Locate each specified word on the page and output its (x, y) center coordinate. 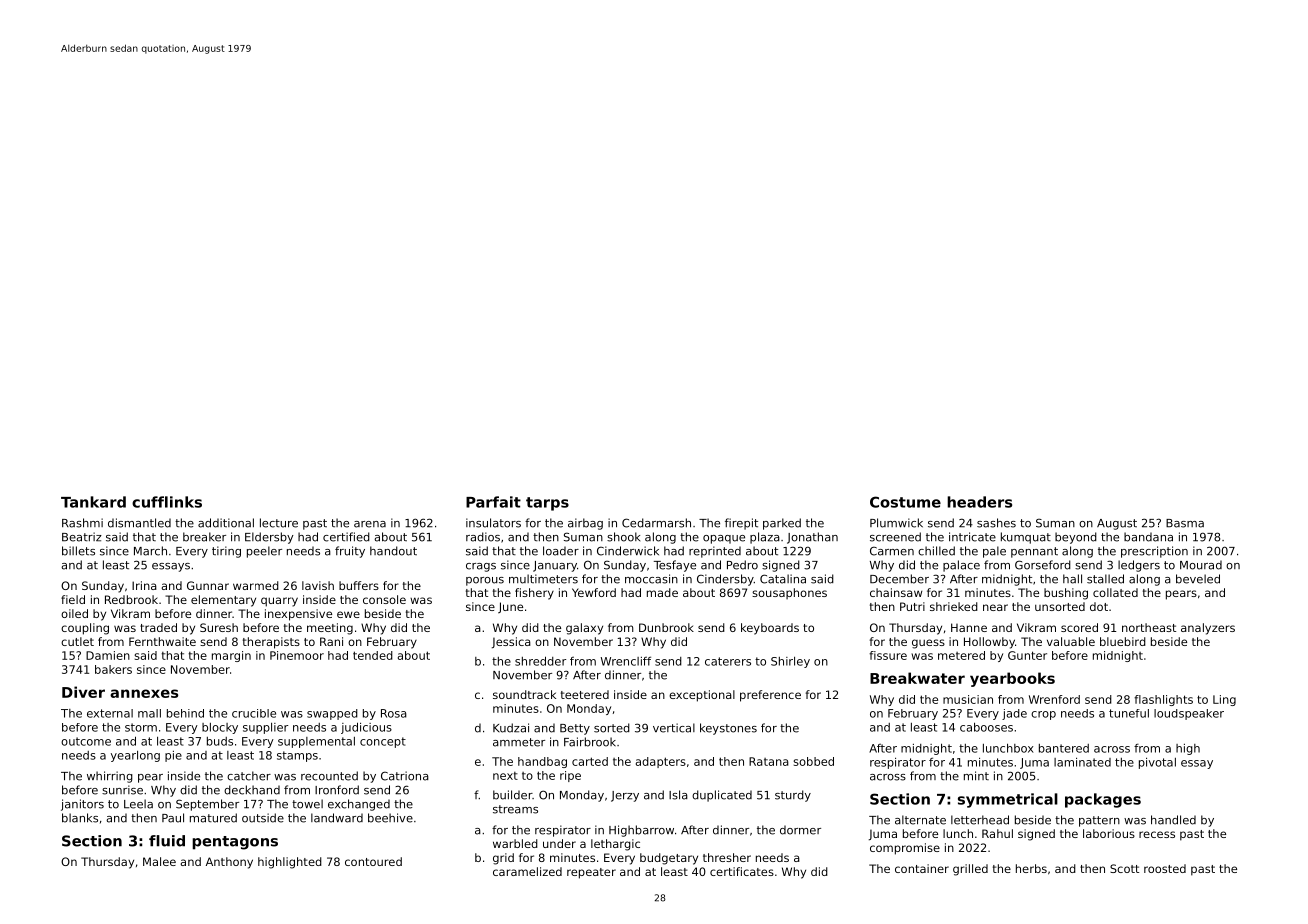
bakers (113, 669)
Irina (144, 585)
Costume (905, 502)
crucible (254, 713)
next (505, 776)
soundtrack (524, 694)
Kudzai (511, 728)
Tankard (93, 502)
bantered (1064, 748)
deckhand (252, 790)
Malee (159, 861)
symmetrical (1008, 800)
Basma (1185, 523)
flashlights (1163, 700)
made (662, 592)
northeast (1149, 627)
